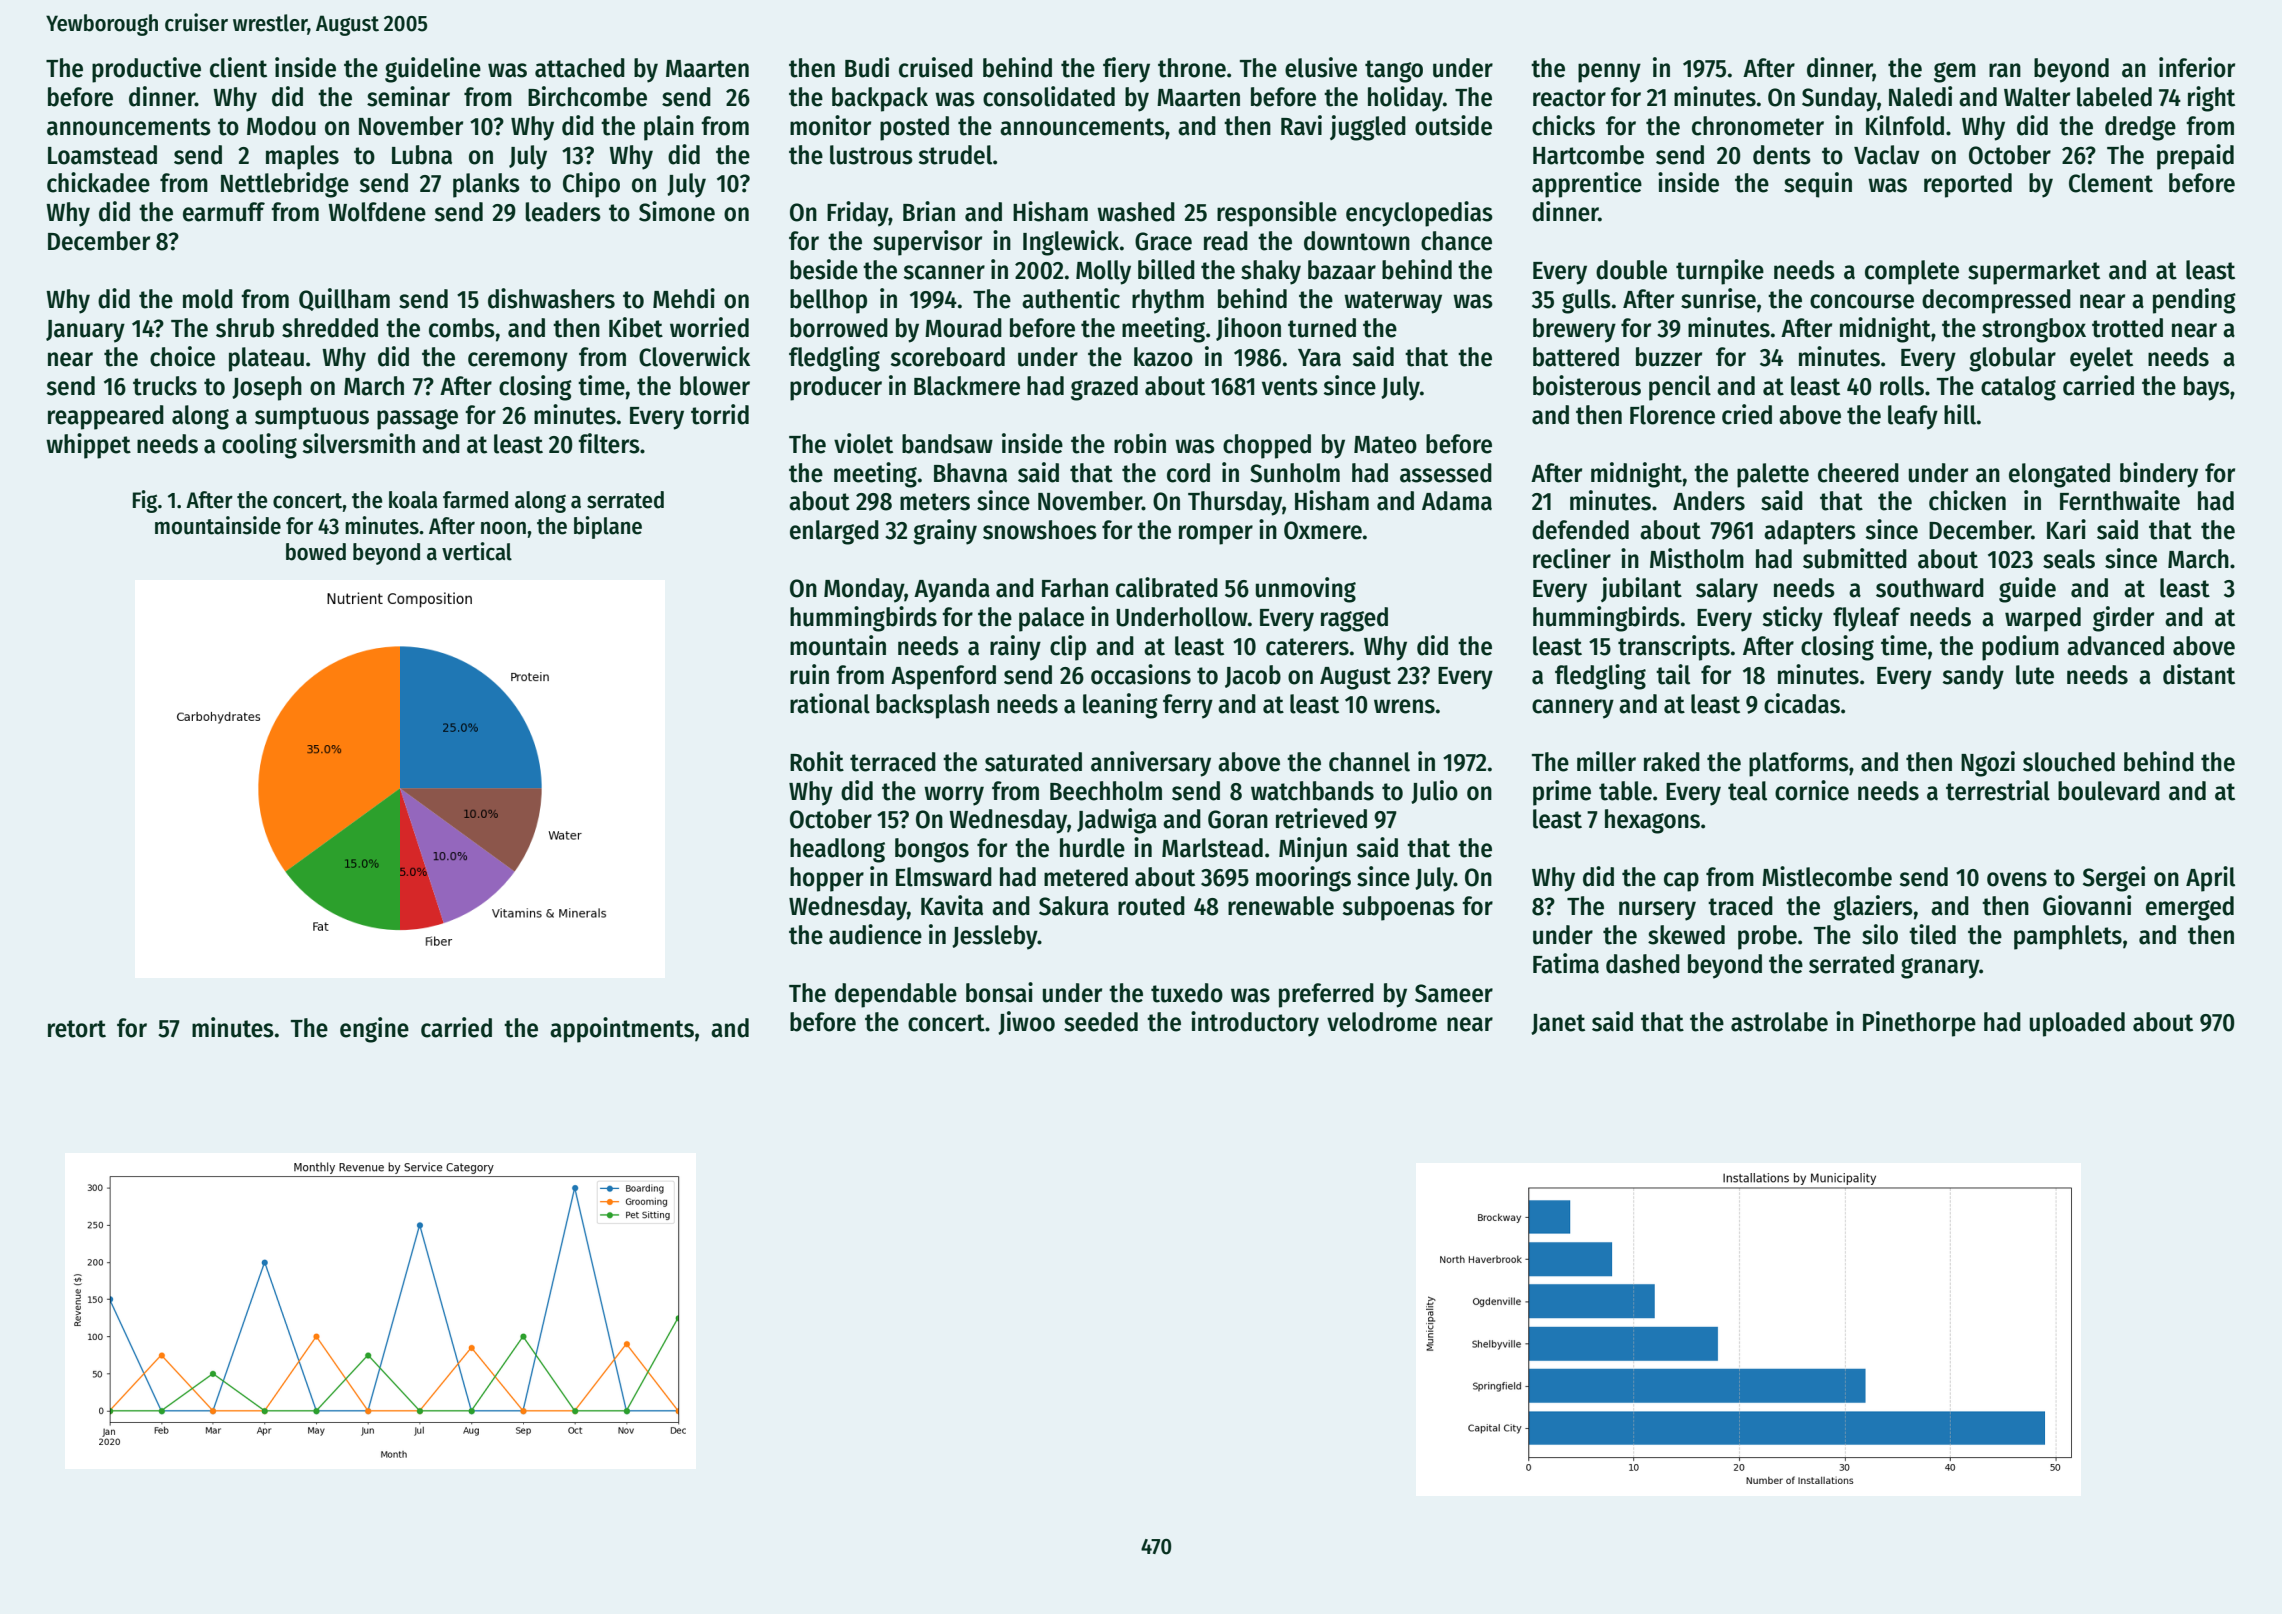 This document has height=1614, width=2282. Describe the element at coordinates (102, 155) in the document. I see `Loamstead` at that location.
